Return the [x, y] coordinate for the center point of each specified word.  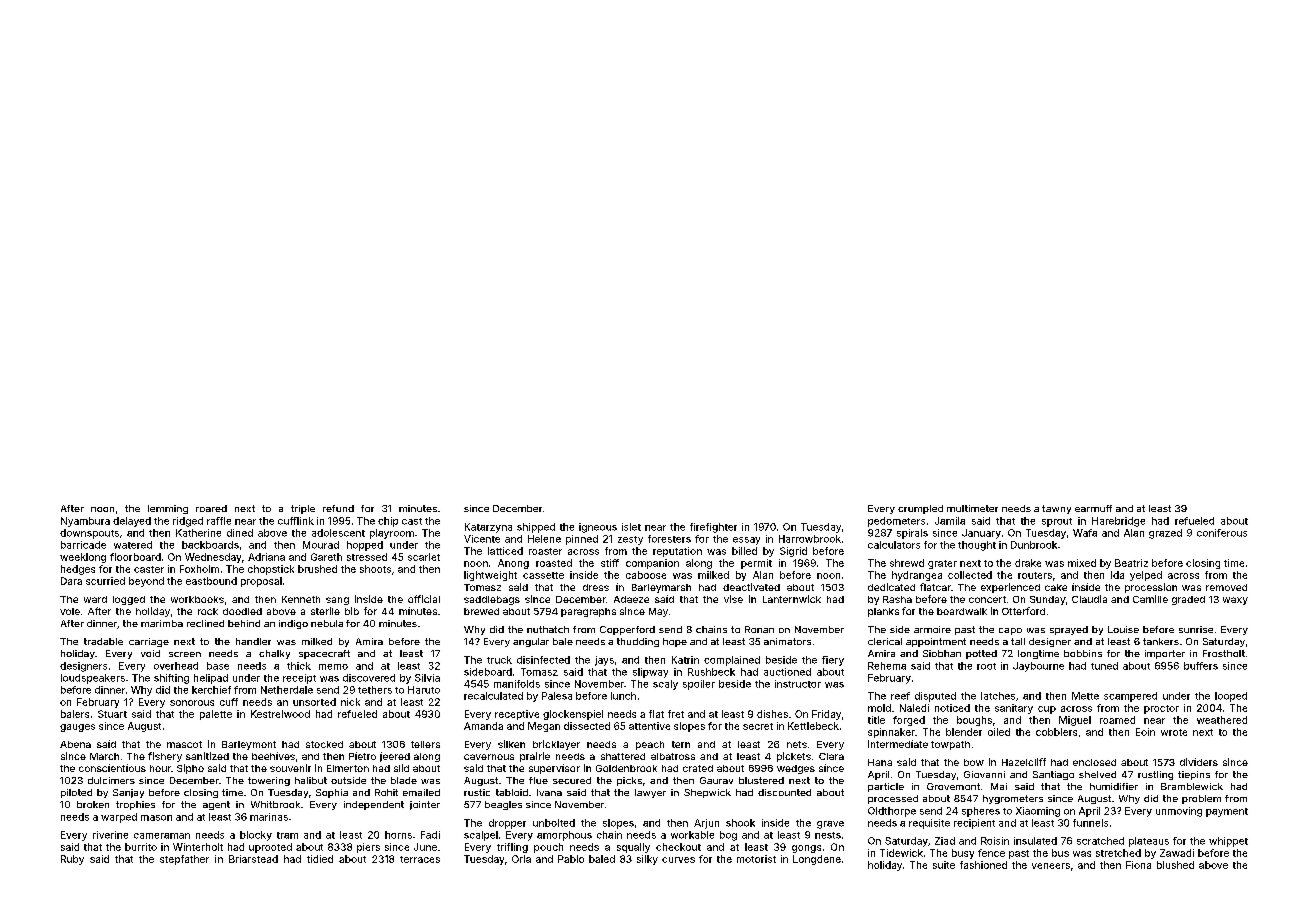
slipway [650, 673]
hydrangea [917, 576]
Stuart [112, 714]
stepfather [184, 860]
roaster [545, 551]
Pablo [571, 859]
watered [133, 545]
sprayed [1069, 630]
